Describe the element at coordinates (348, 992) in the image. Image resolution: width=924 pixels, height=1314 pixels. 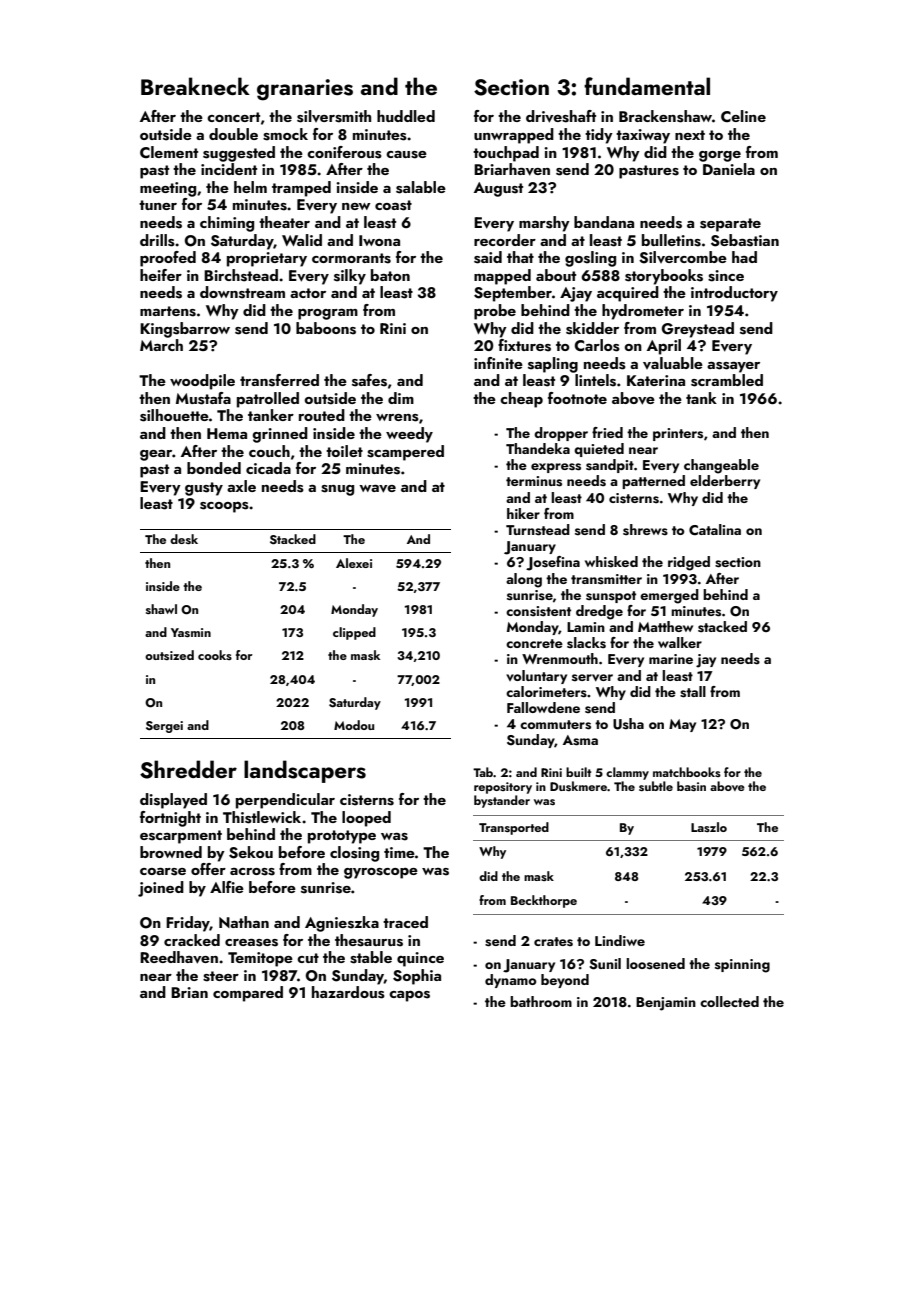
I see `hazardous` at that location.
